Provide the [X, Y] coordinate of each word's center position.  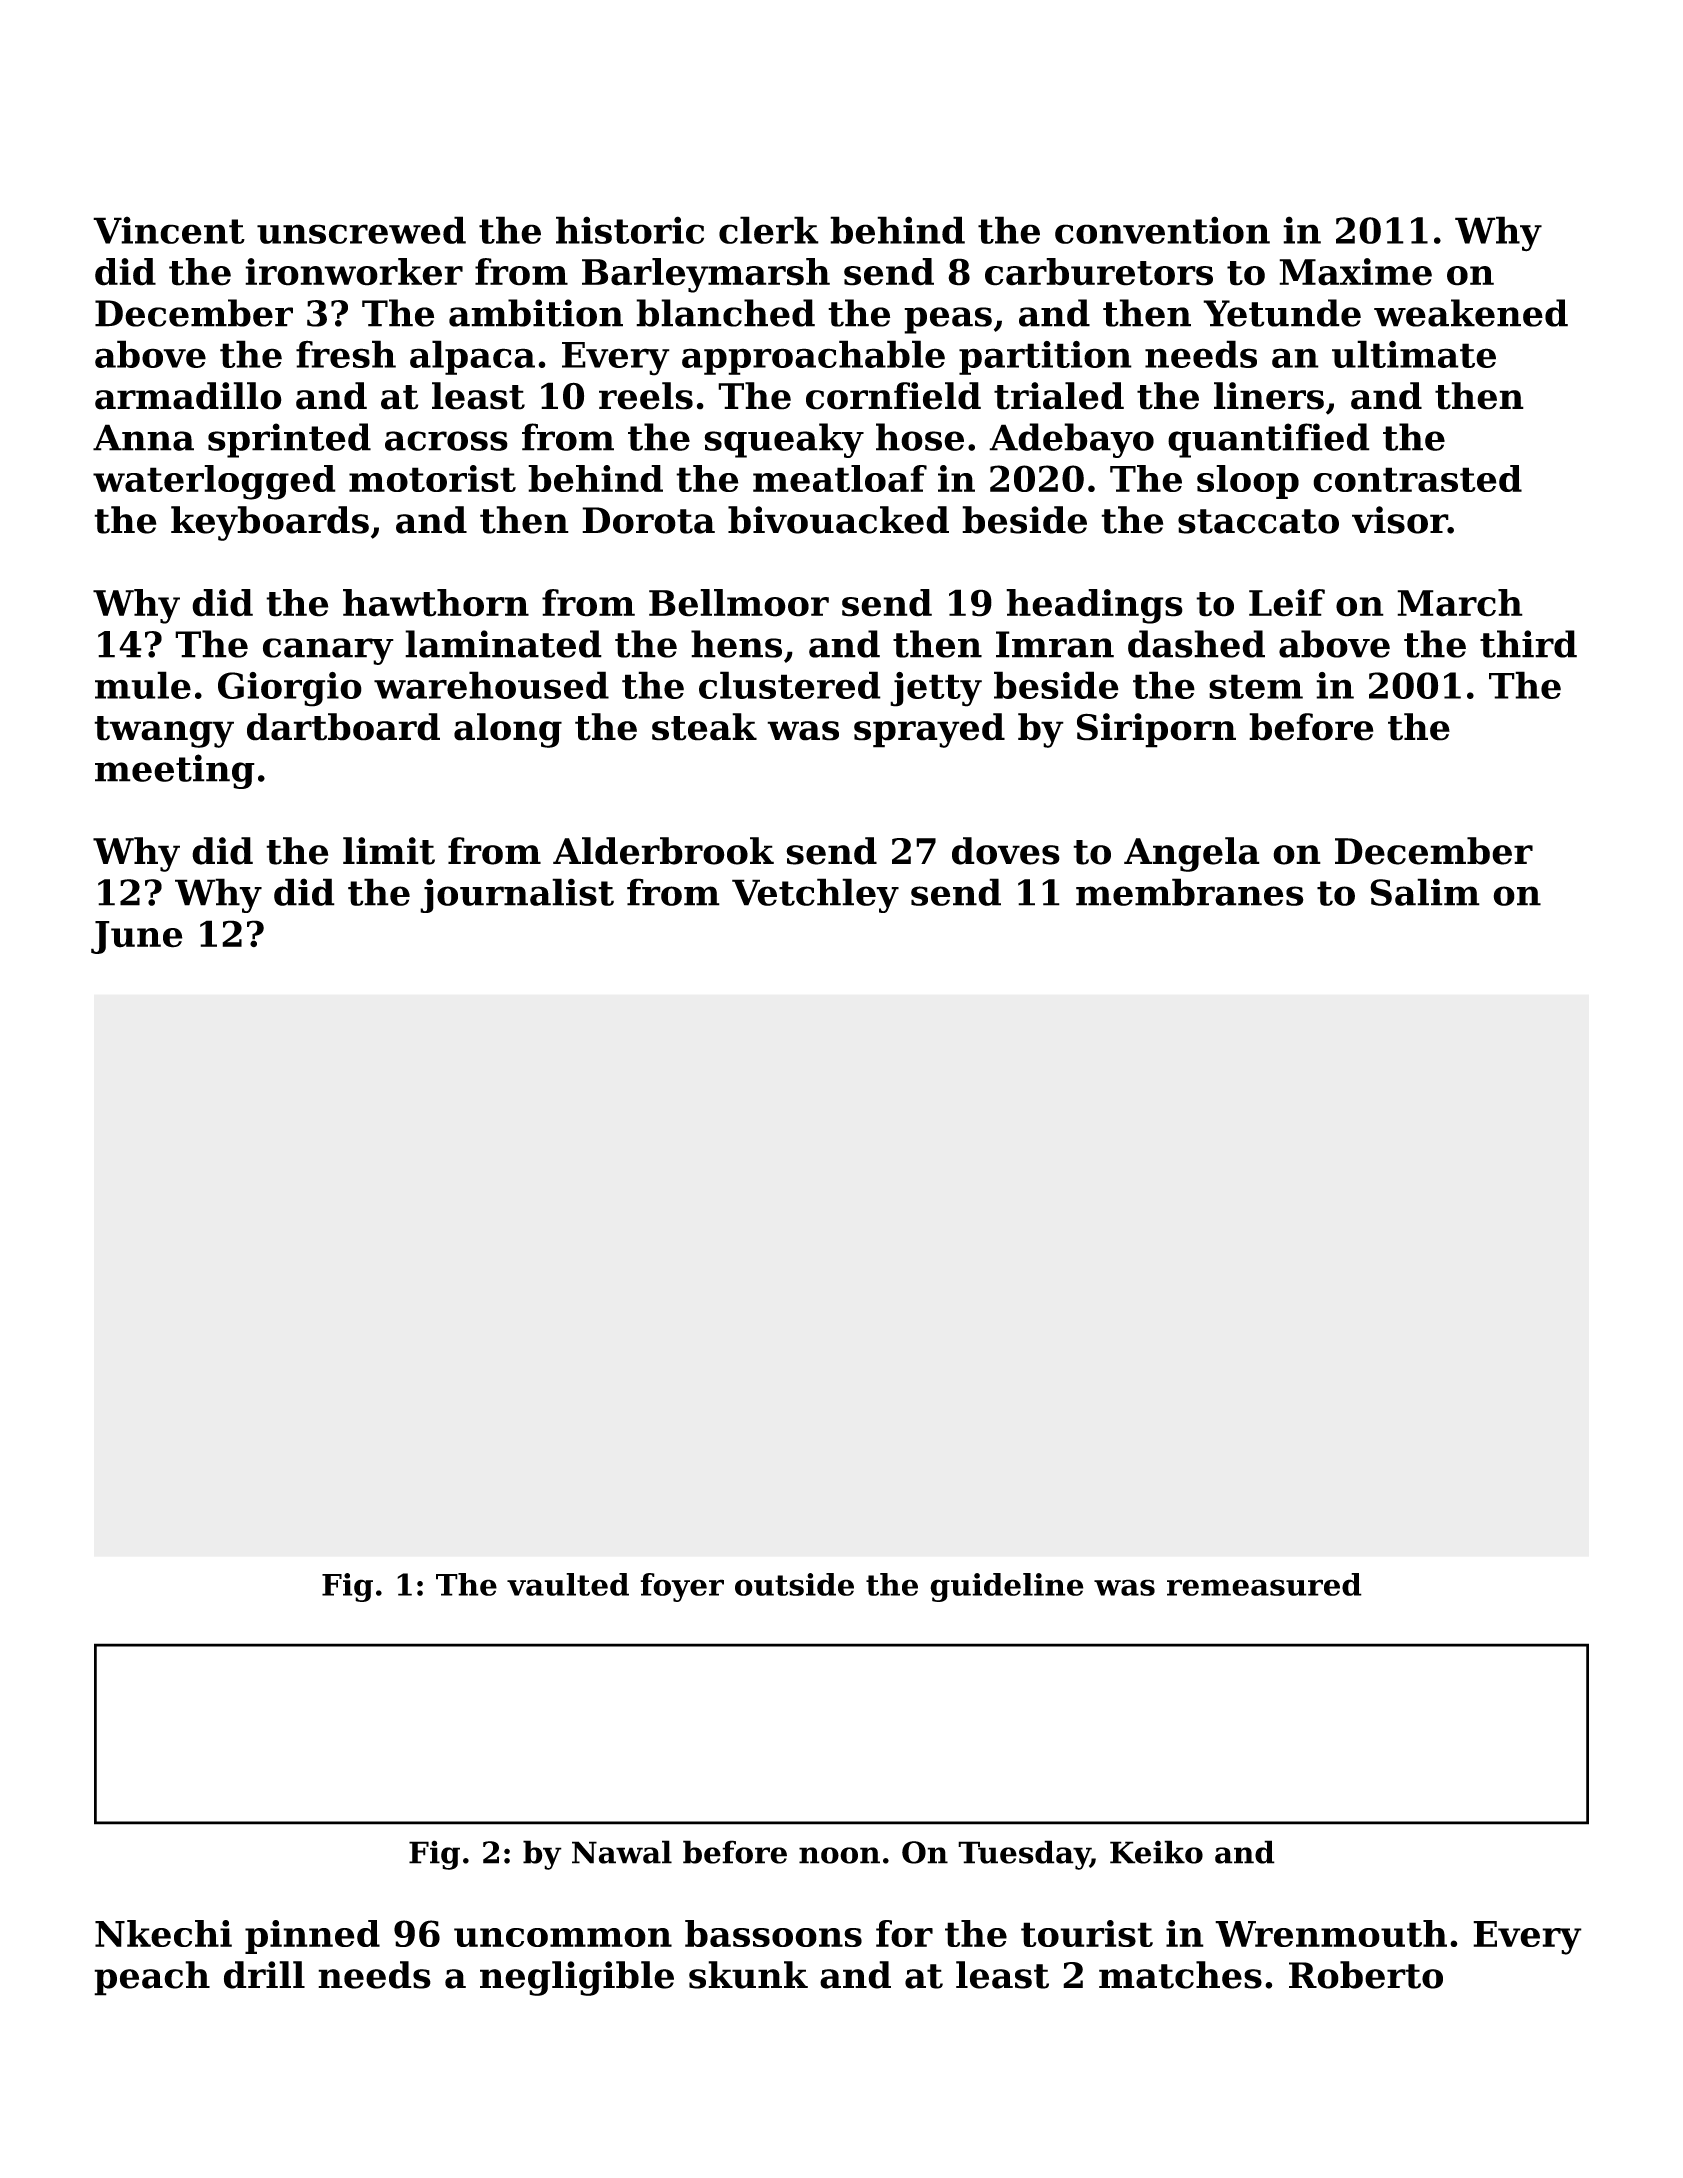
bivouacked [838, 520]
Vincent [169, 230]
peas [948, 320]
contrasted [1417, 478]
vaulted [568, 1584]
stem [1256, 686]
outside [794, 1584]
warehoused [491, 685]
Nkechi [163, 1933]
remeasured [1264, 1584]
